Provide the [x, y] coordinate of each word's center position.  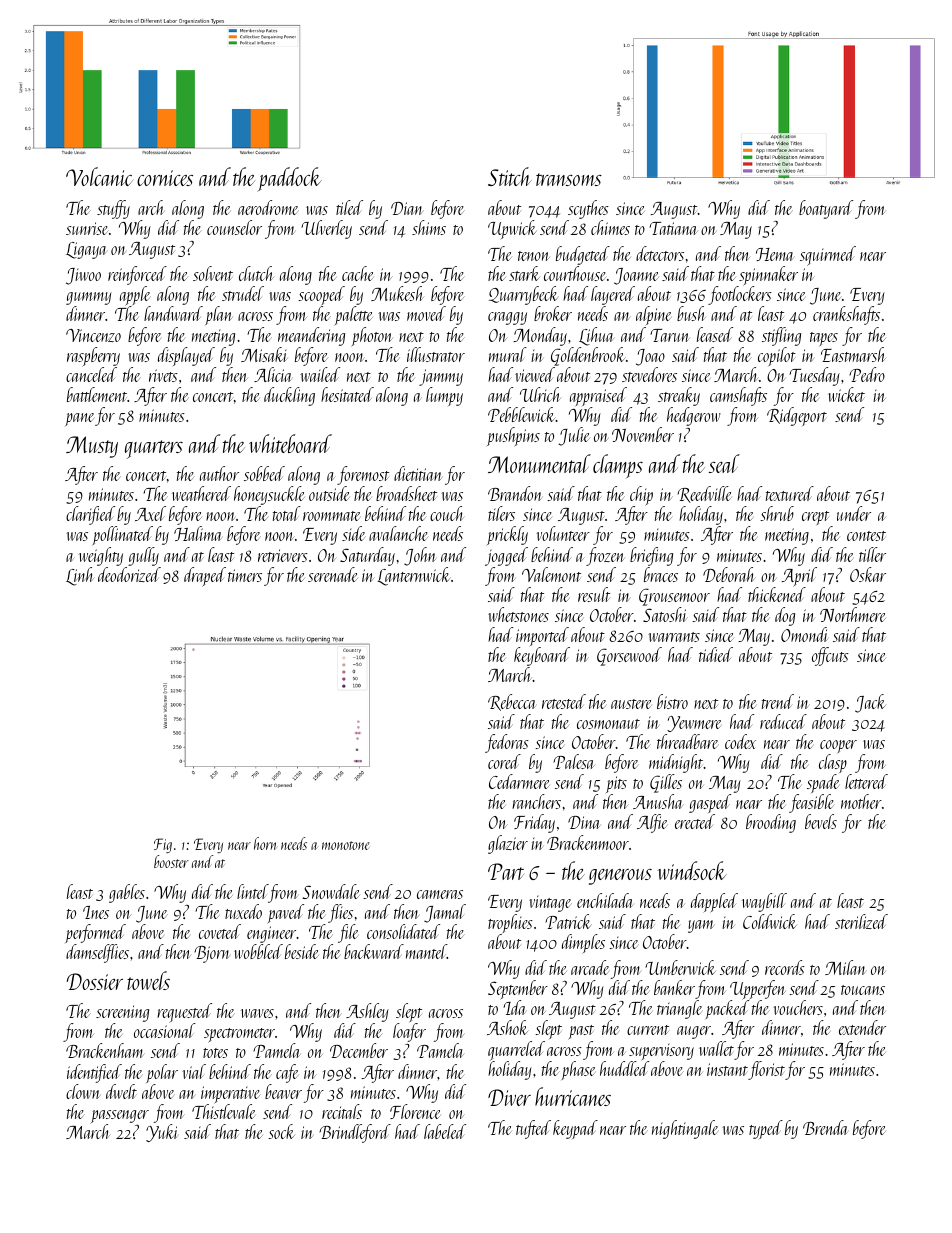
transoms [569, 179]
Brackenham [105, 1050]
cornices [165, 178]
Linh [80, 576]
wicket [846, 394]
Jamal [445, 913]
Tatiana [673, 228]
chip [641, 496]
